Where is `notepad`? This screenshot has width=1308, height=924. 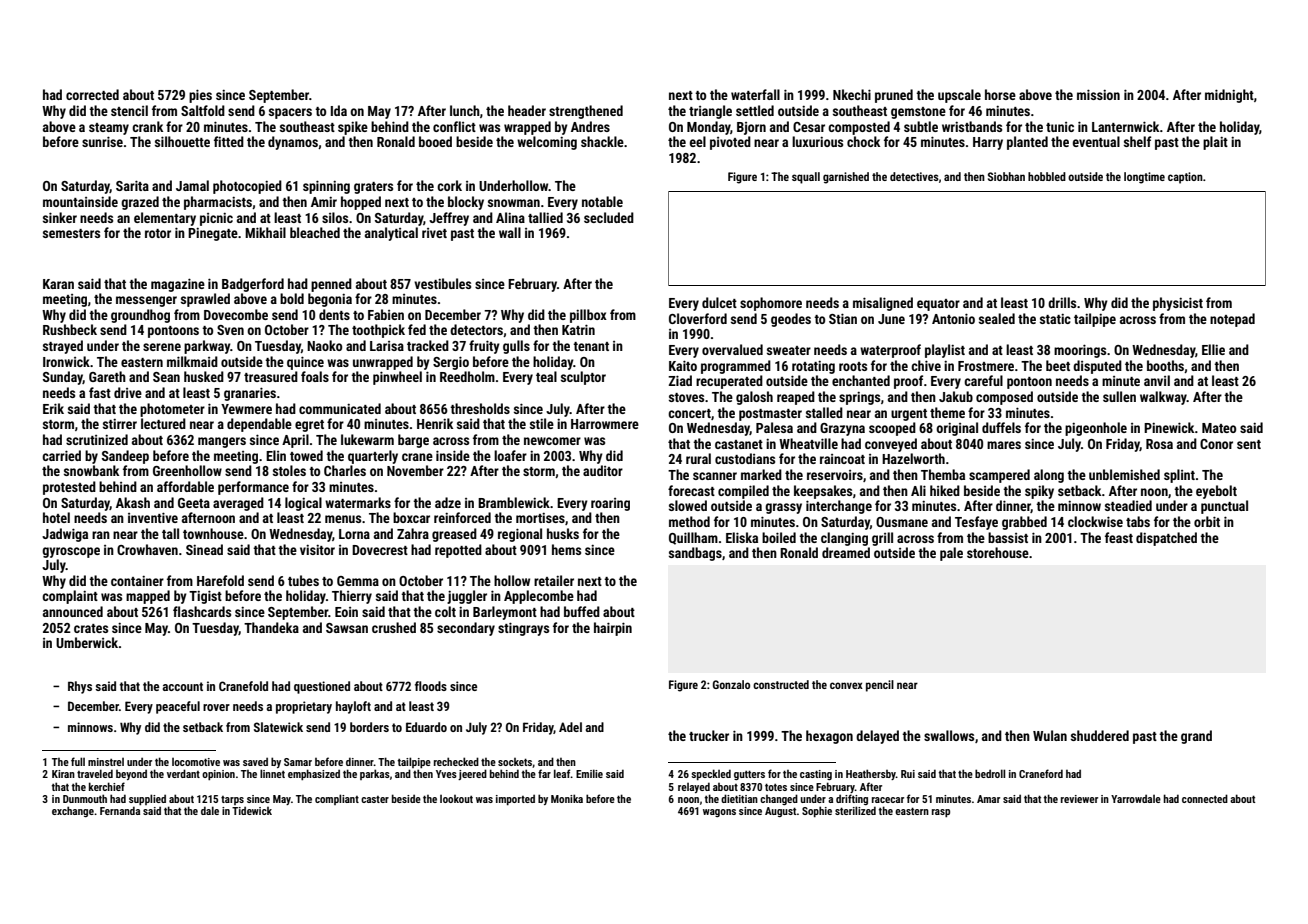 notepad is located at coordinates (1232, 320).
